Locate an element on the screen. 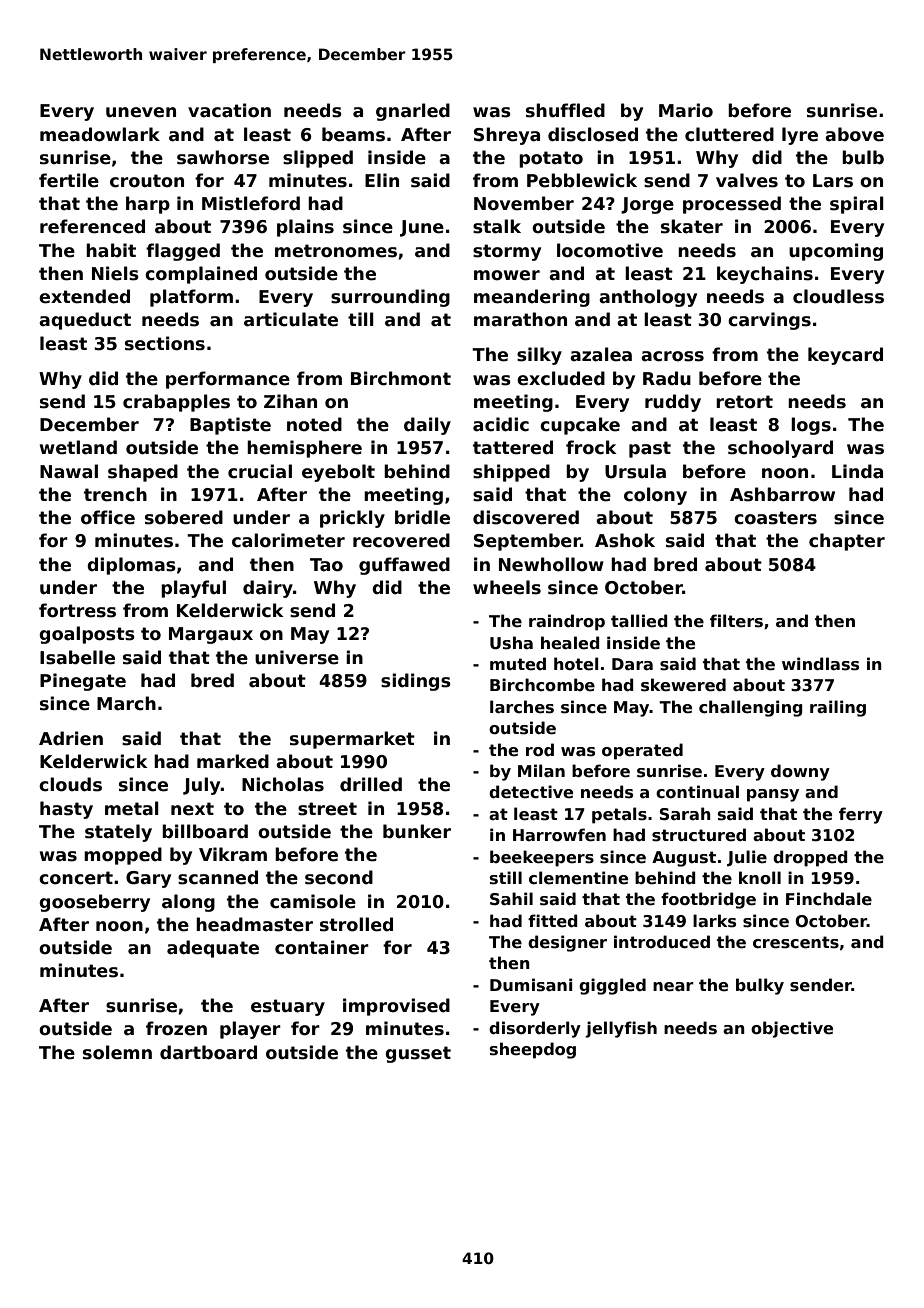 The image size is (924, 1308). Baptiste is located at coordinates (230, 426).
